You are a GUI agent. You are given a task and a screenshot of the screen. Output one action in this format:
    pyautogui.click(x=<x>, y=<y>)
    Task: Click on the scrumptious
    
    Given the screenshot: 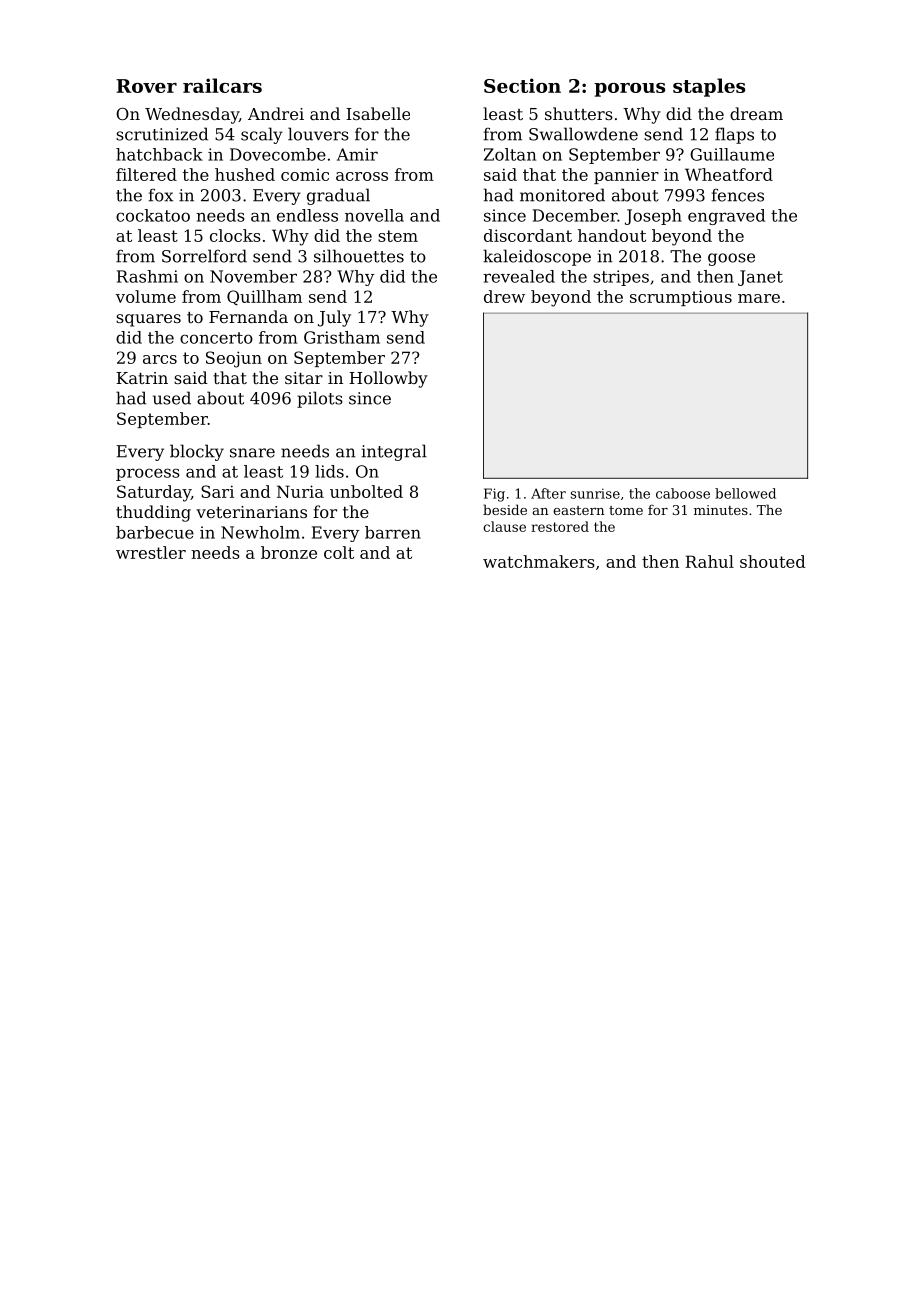 What is the action you would take?
    pyautogui.click(x=681, y=298)
